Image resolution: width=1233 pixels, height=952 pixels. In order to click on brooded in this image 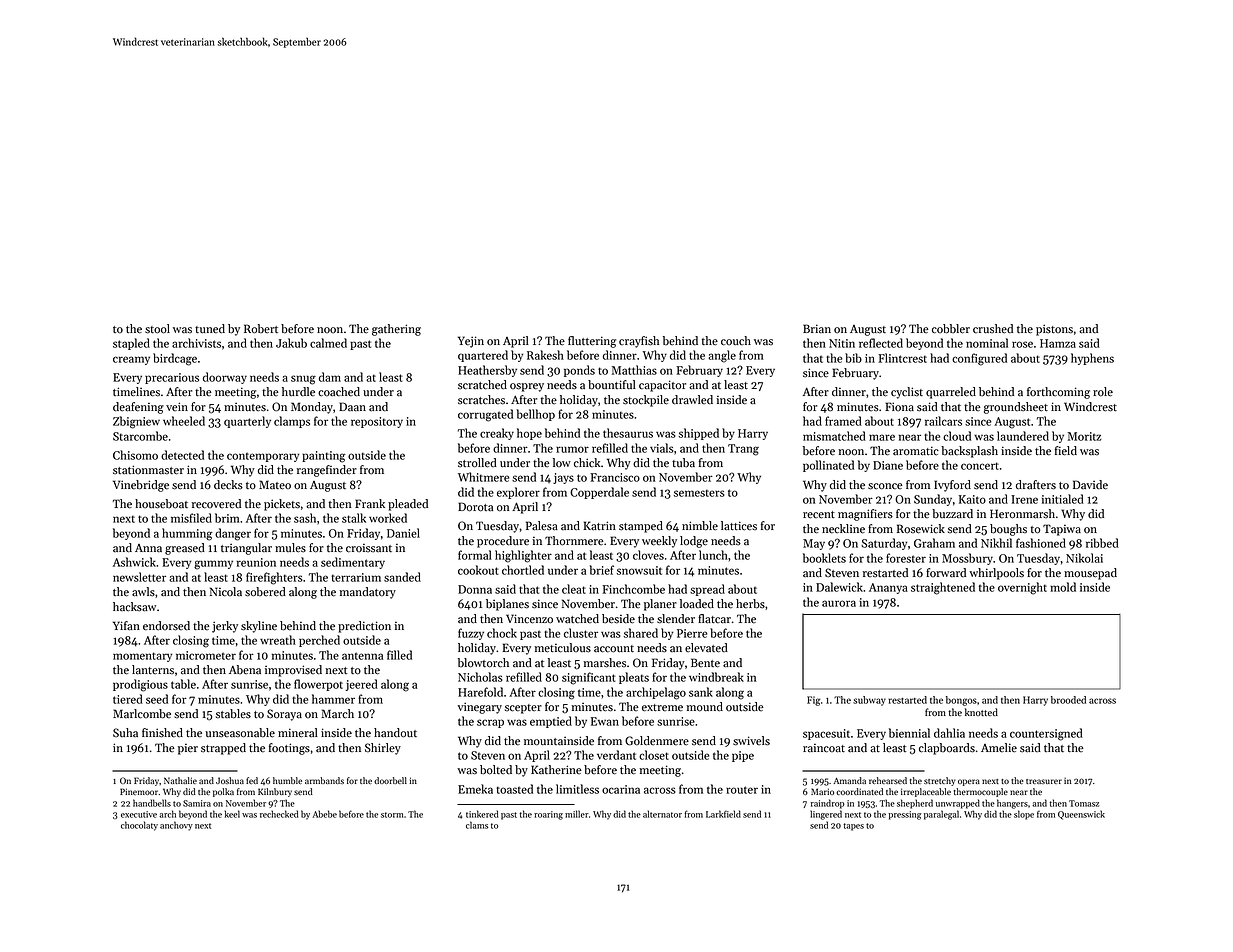, I will do `click(1068, 700)`.
